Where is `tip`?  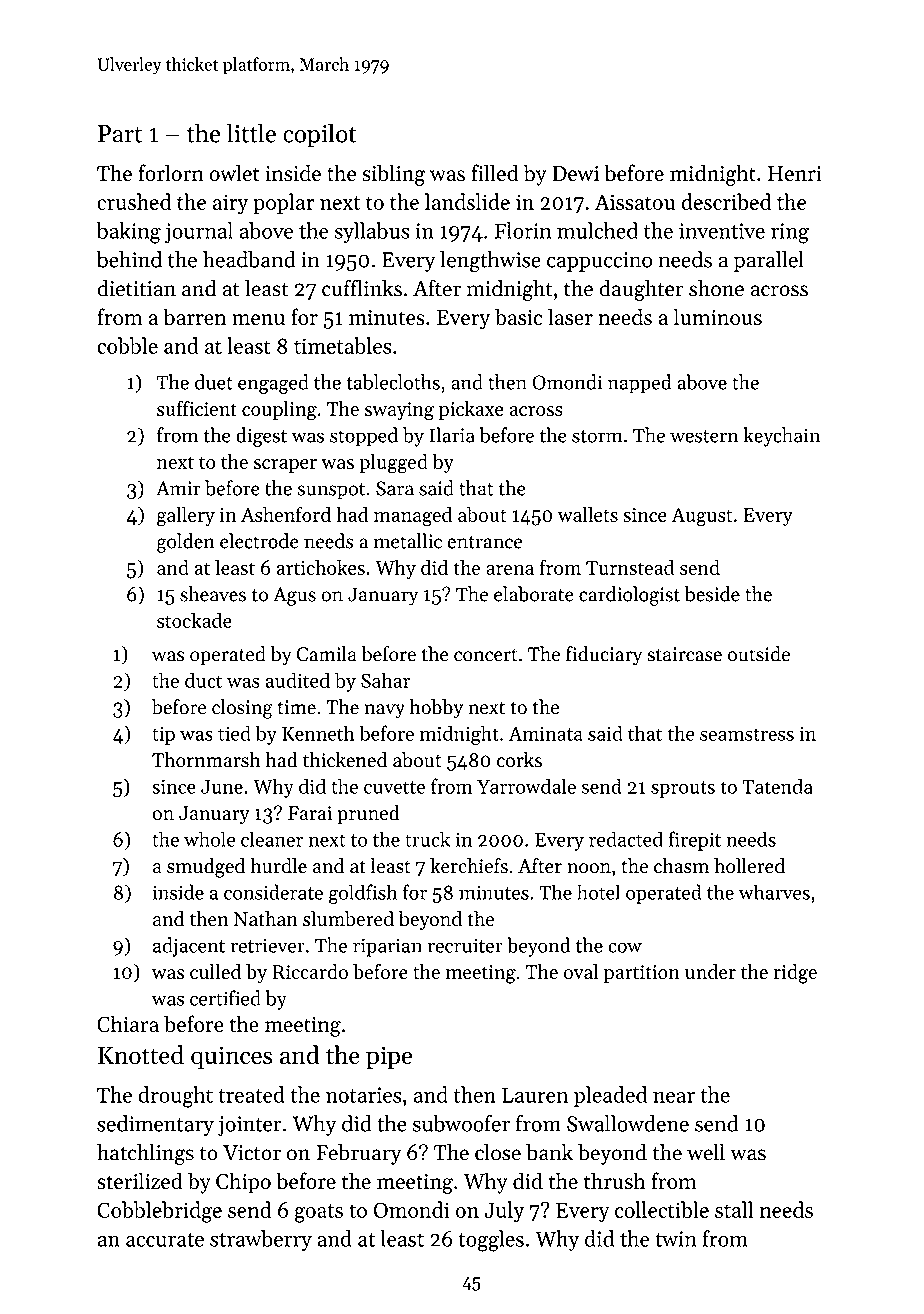 tip is located at coordinates (163, 735).
